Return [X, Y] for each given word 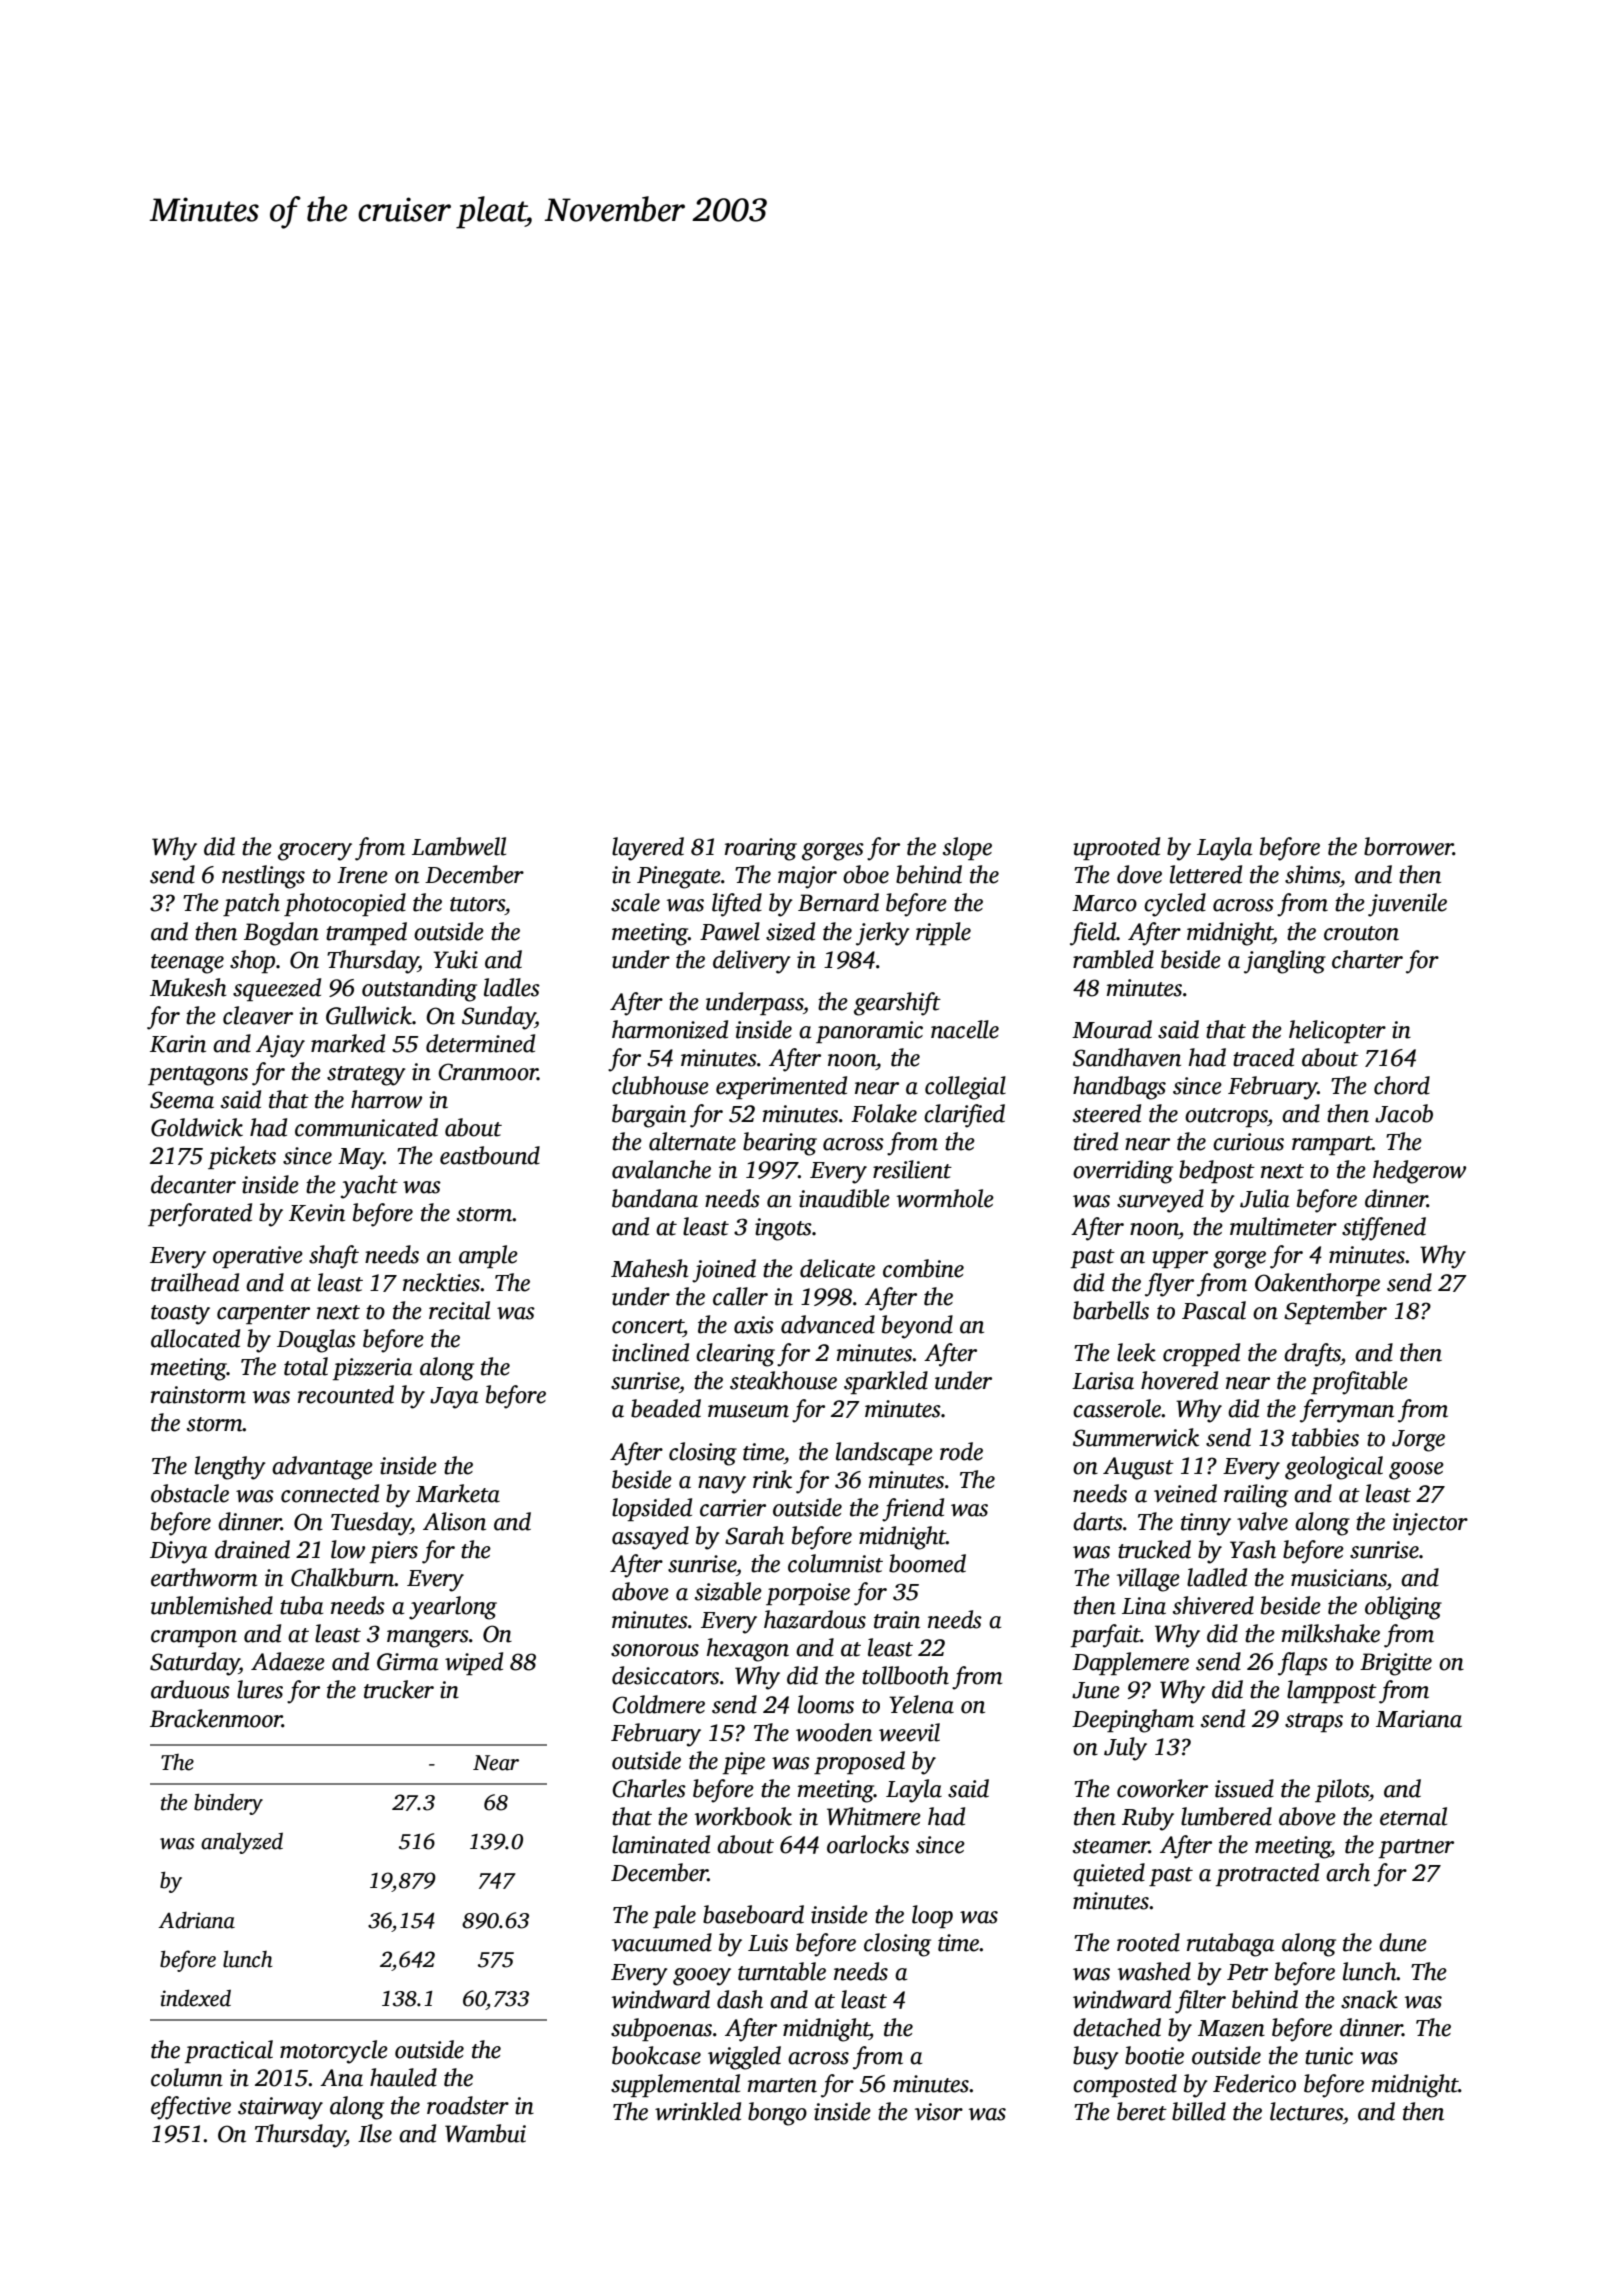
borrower [1408, 846]
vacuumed [662, 1942]
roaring [761, 849]
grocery [315, 852]
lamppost [1332, 1691]
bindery [228, 1804]
